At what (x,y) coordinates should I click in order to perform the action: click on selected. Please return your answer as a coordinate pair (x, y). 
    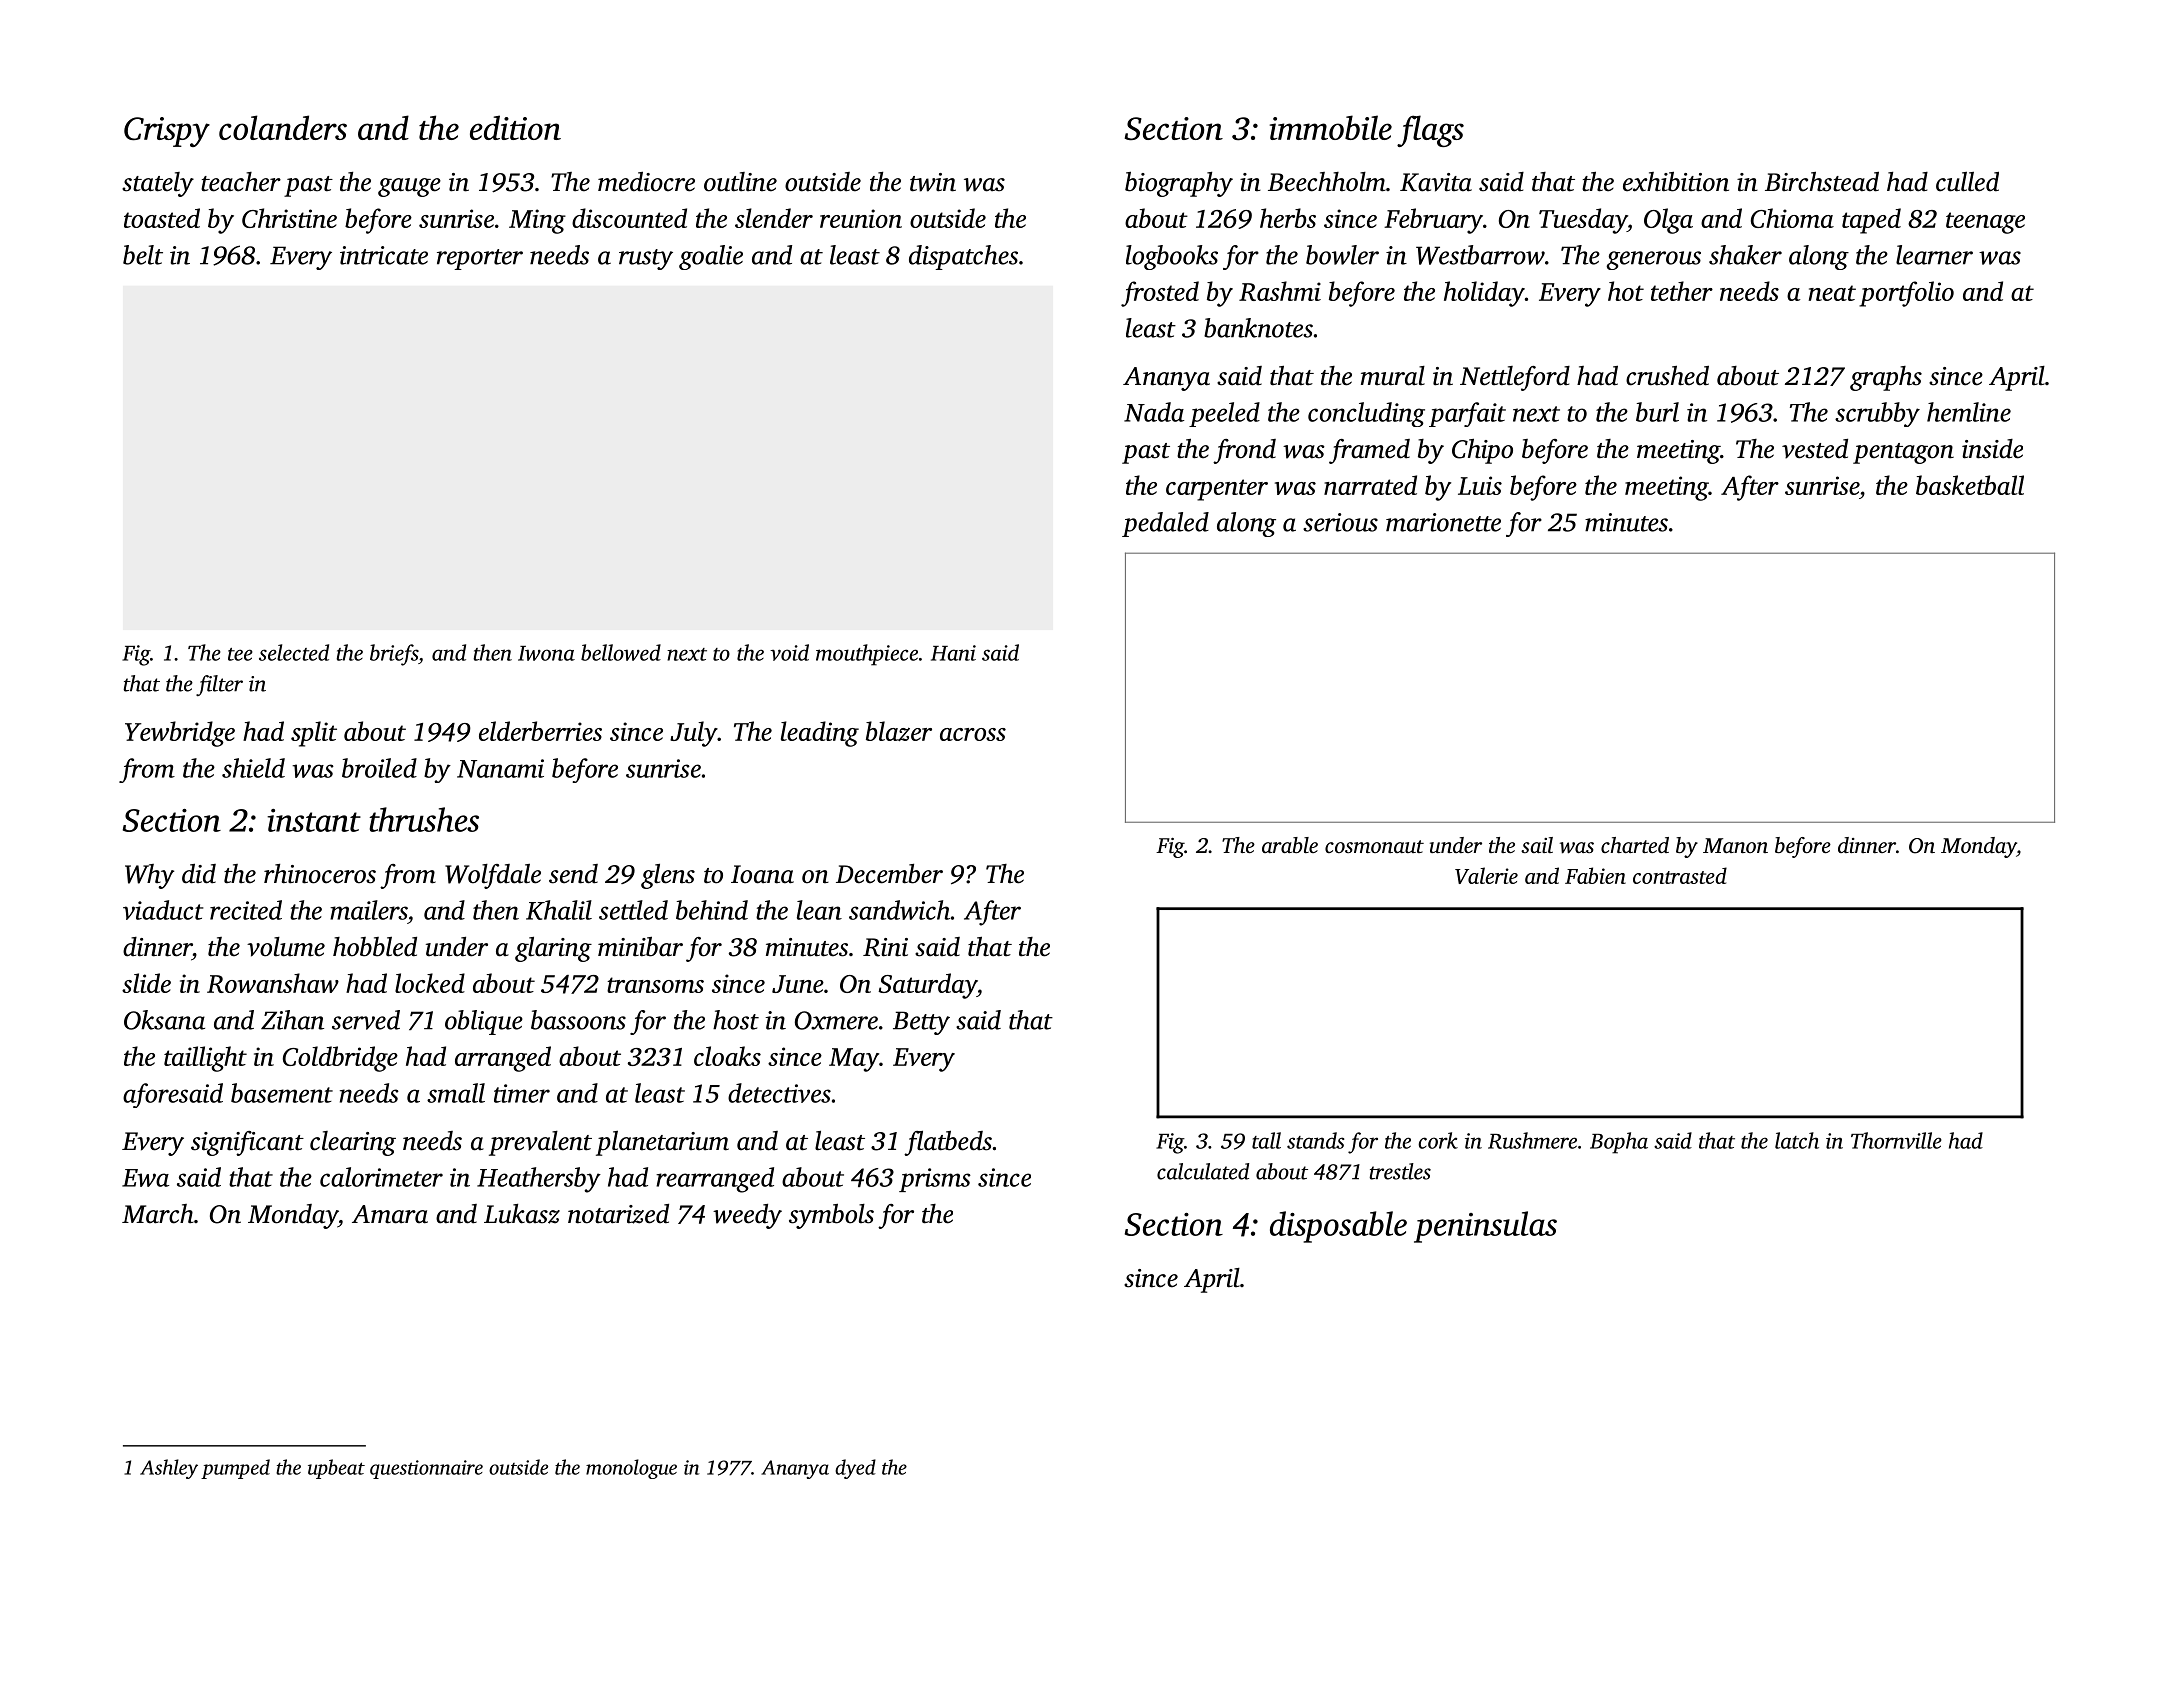
    Looking at the image, I should click on (294, 652).
